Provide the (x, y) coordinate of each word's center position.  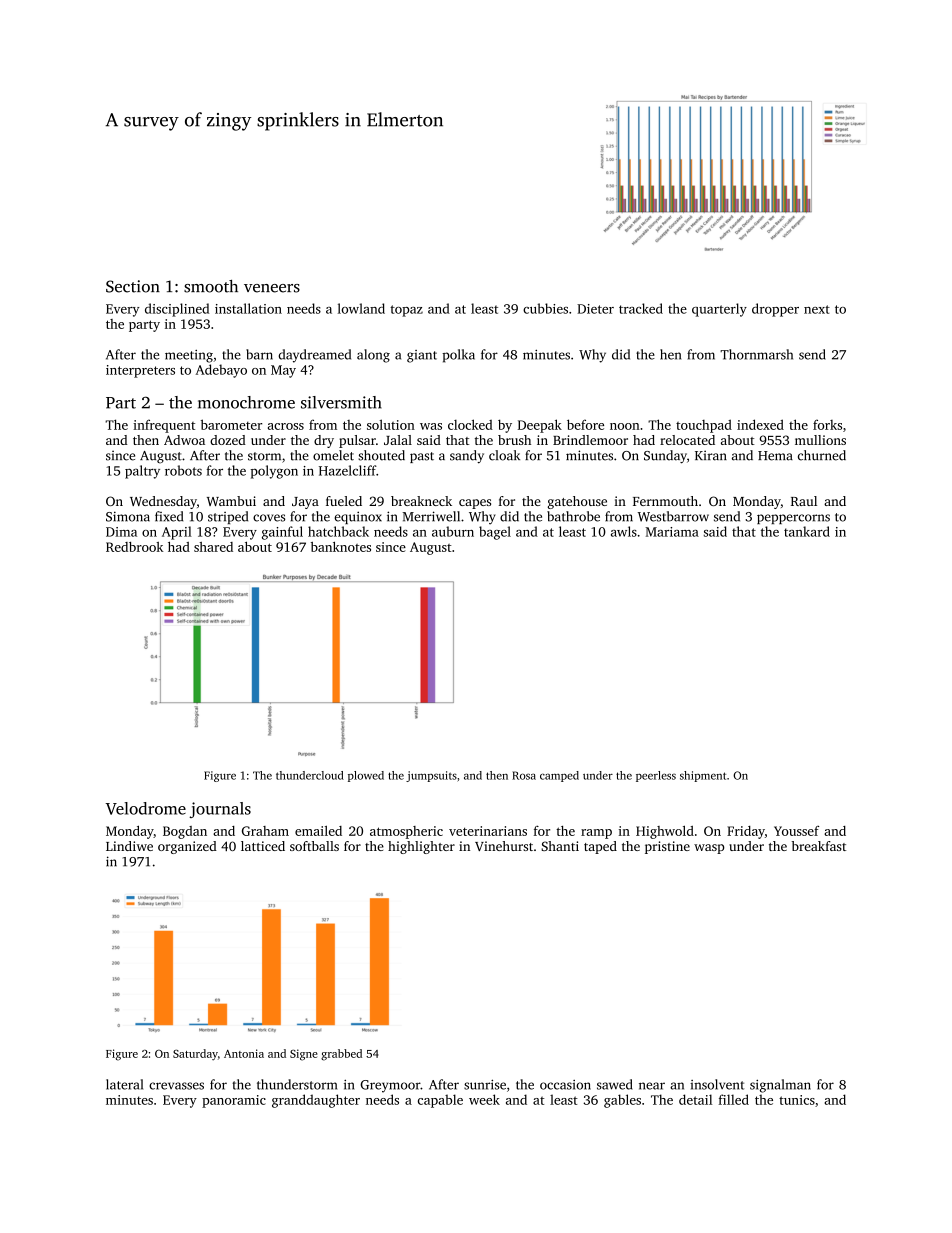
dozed (228, 440)
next (817, 309)
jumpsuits (431, 776)
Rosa (524, 775)
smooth (211, 286)
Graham (265, 831)
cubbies (545, 308)
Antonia (244, 1053)
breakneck (421, 501)
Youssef (796, 831)
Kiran (711, 455)
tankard (807, 531)
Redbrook (134, 547)
